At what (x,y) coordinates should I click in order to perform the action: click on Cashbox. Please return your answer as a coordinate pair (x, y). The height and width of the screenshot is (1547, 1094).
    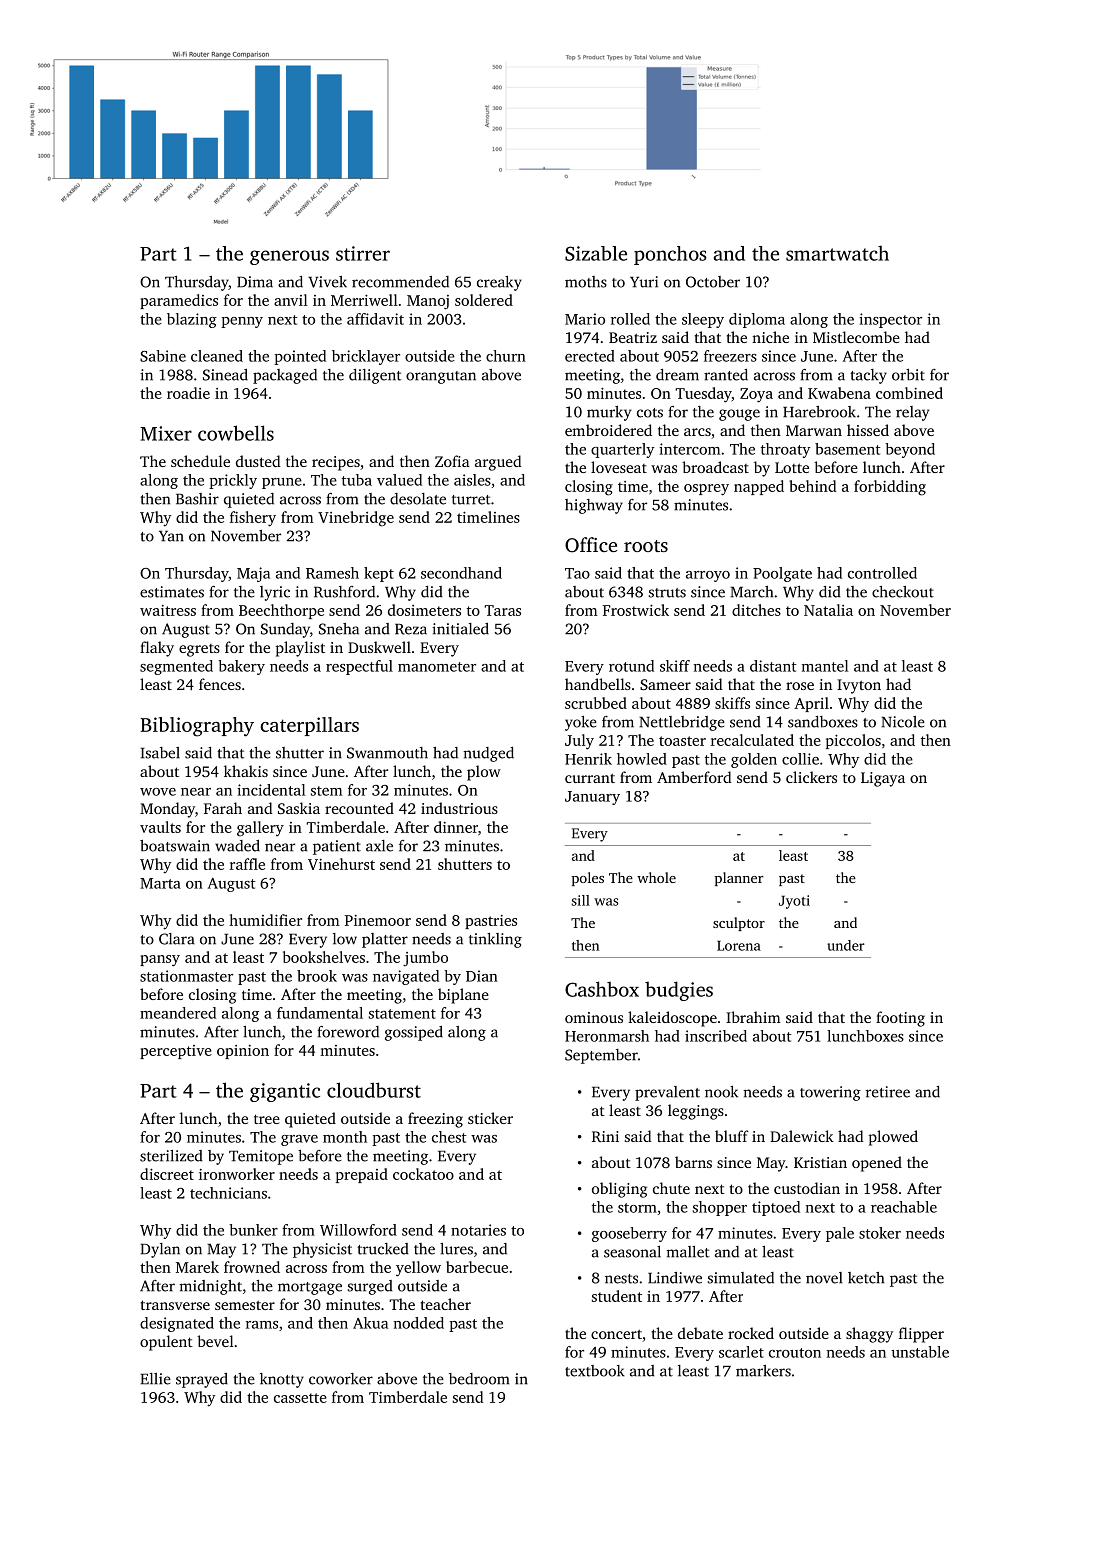
    Looking at the image, I should click on (602, 989).
